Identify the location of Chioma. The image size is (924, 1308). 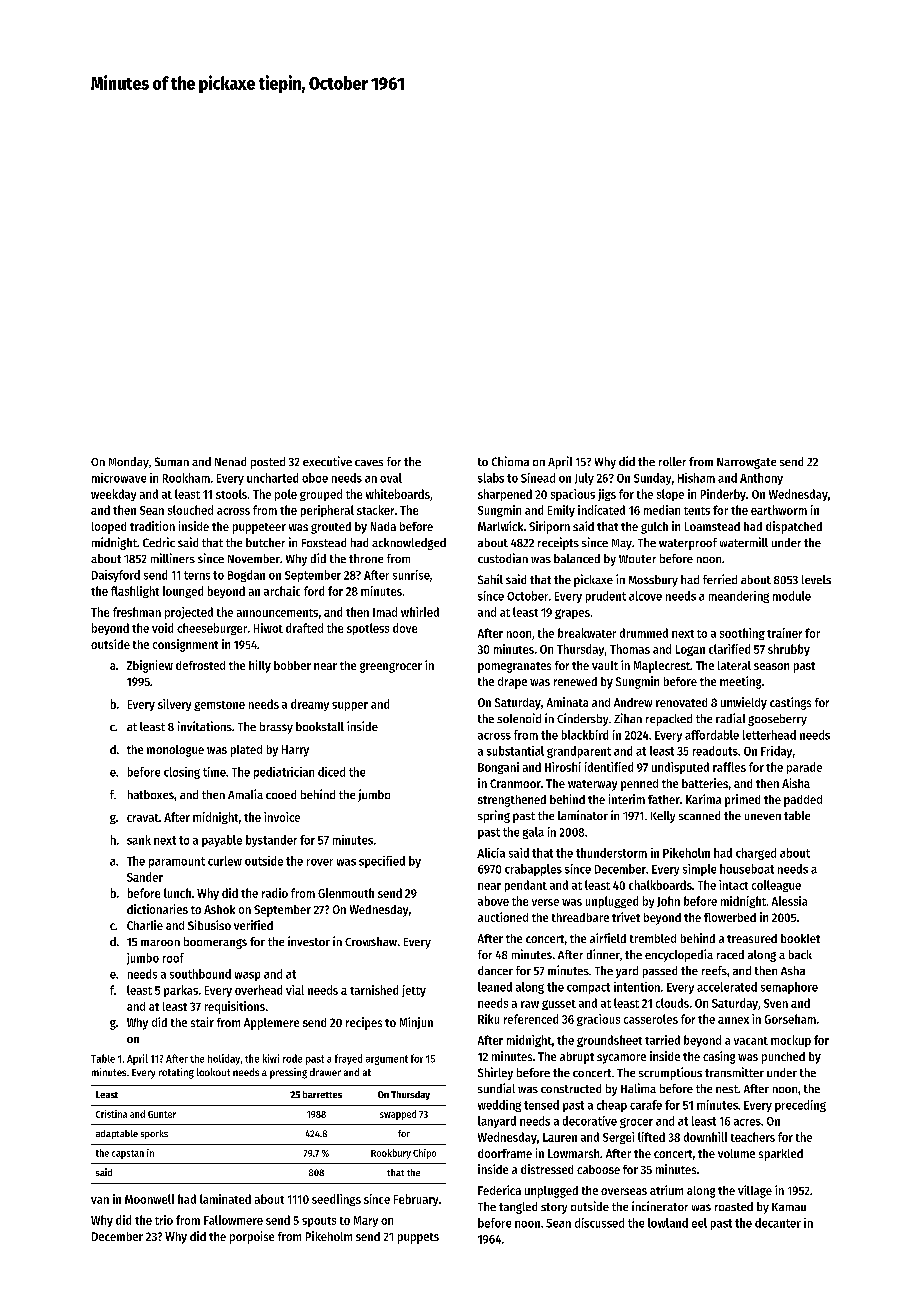
(510, 461).
